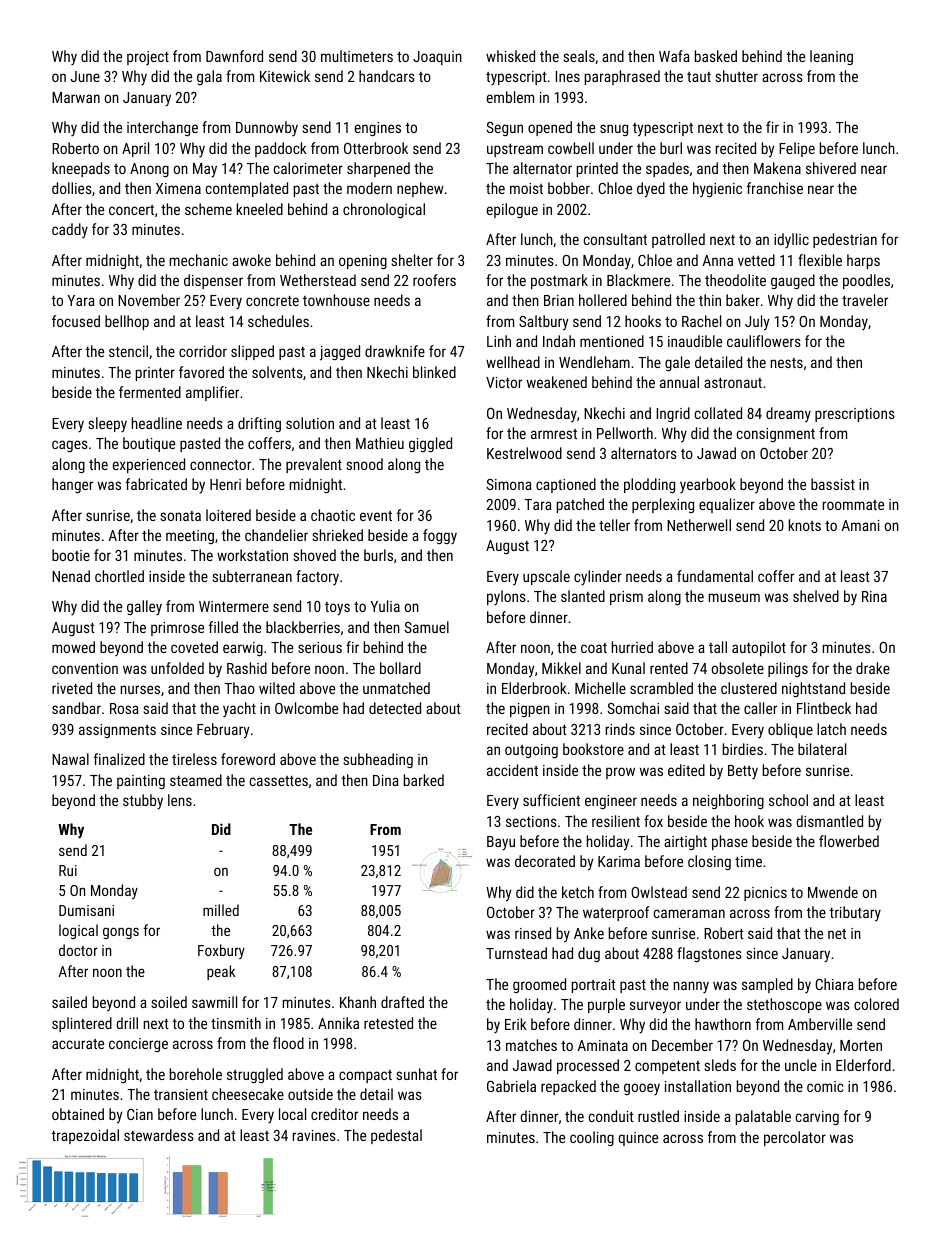  What do you see at coordinates (619, 861) in the image?
I see `Karima` at bounding box center [619, 861].
